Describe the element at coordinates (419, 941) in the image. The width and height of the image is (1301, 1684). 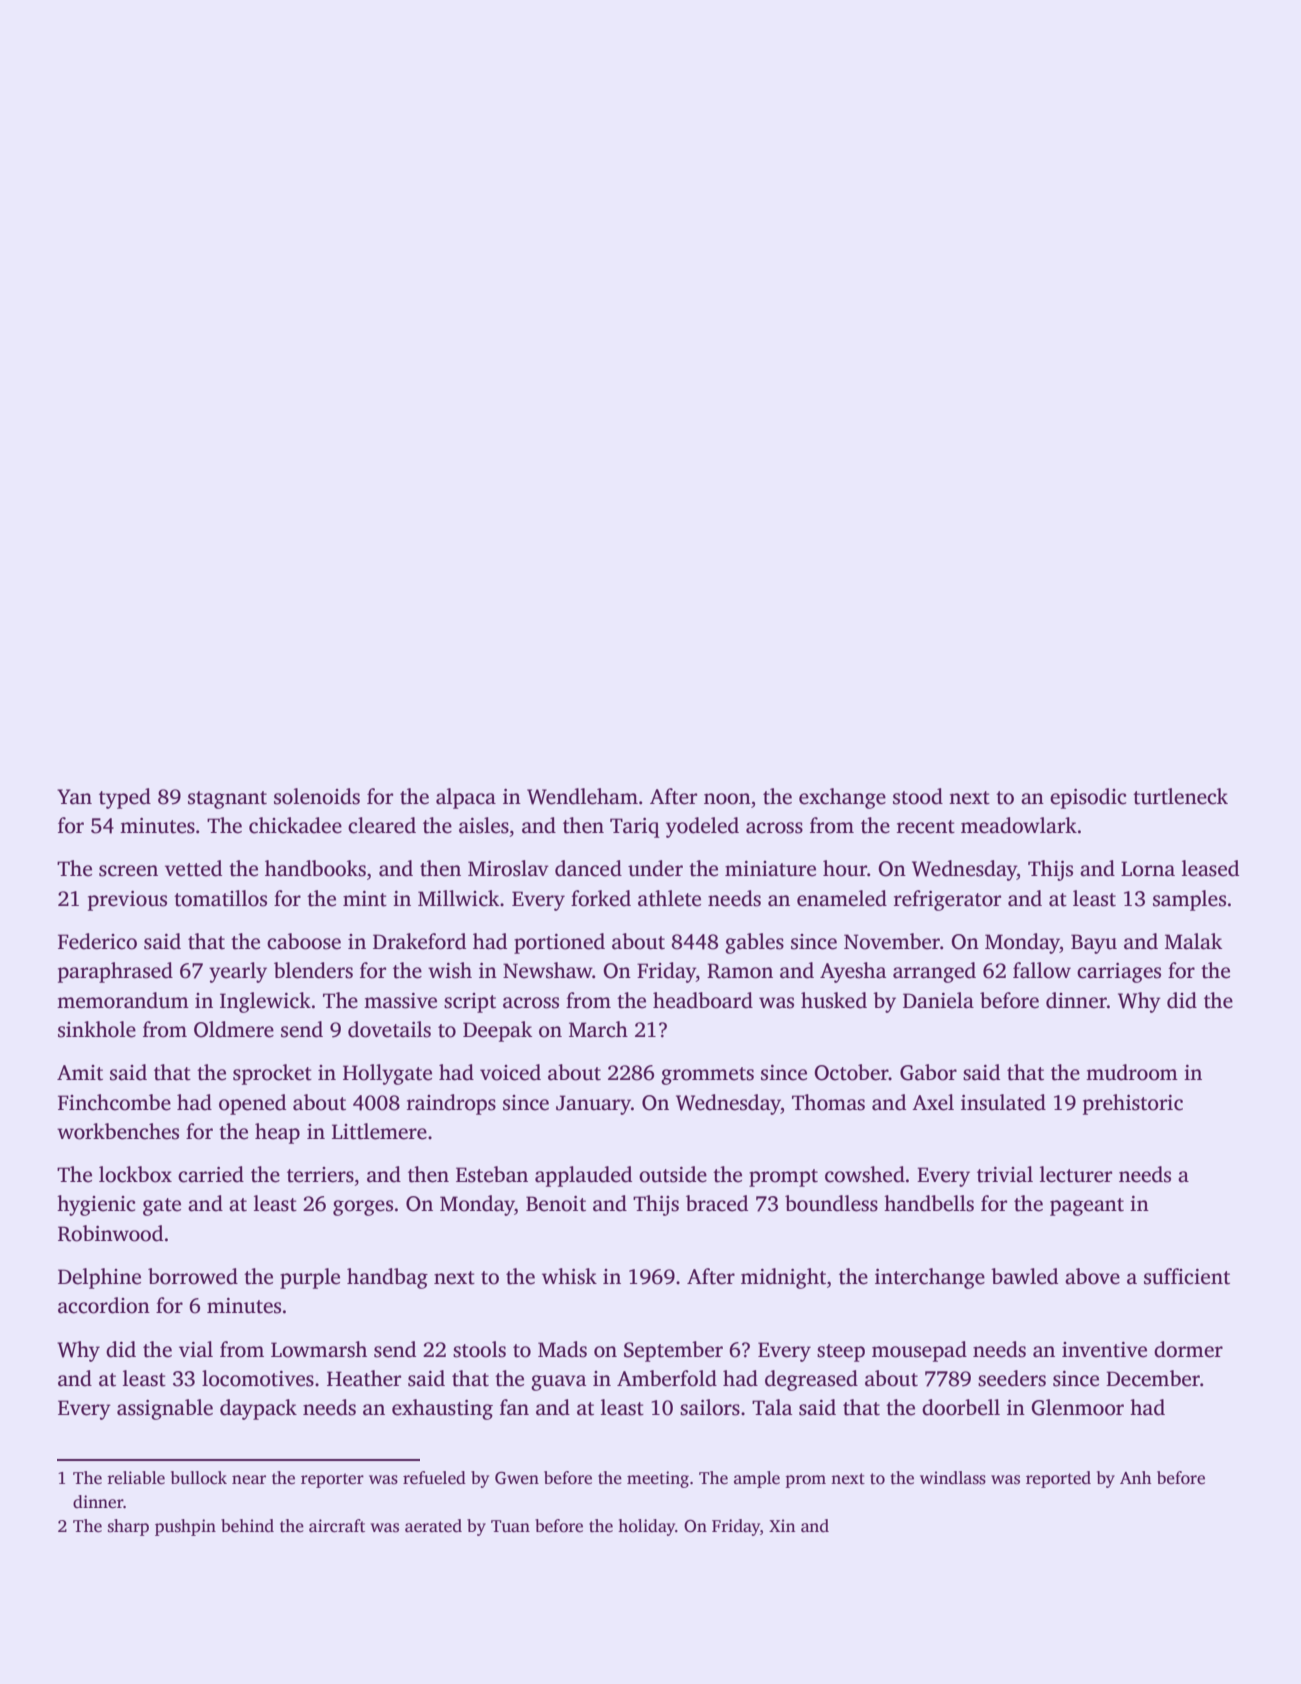
I see `Drakeford` at that location.
